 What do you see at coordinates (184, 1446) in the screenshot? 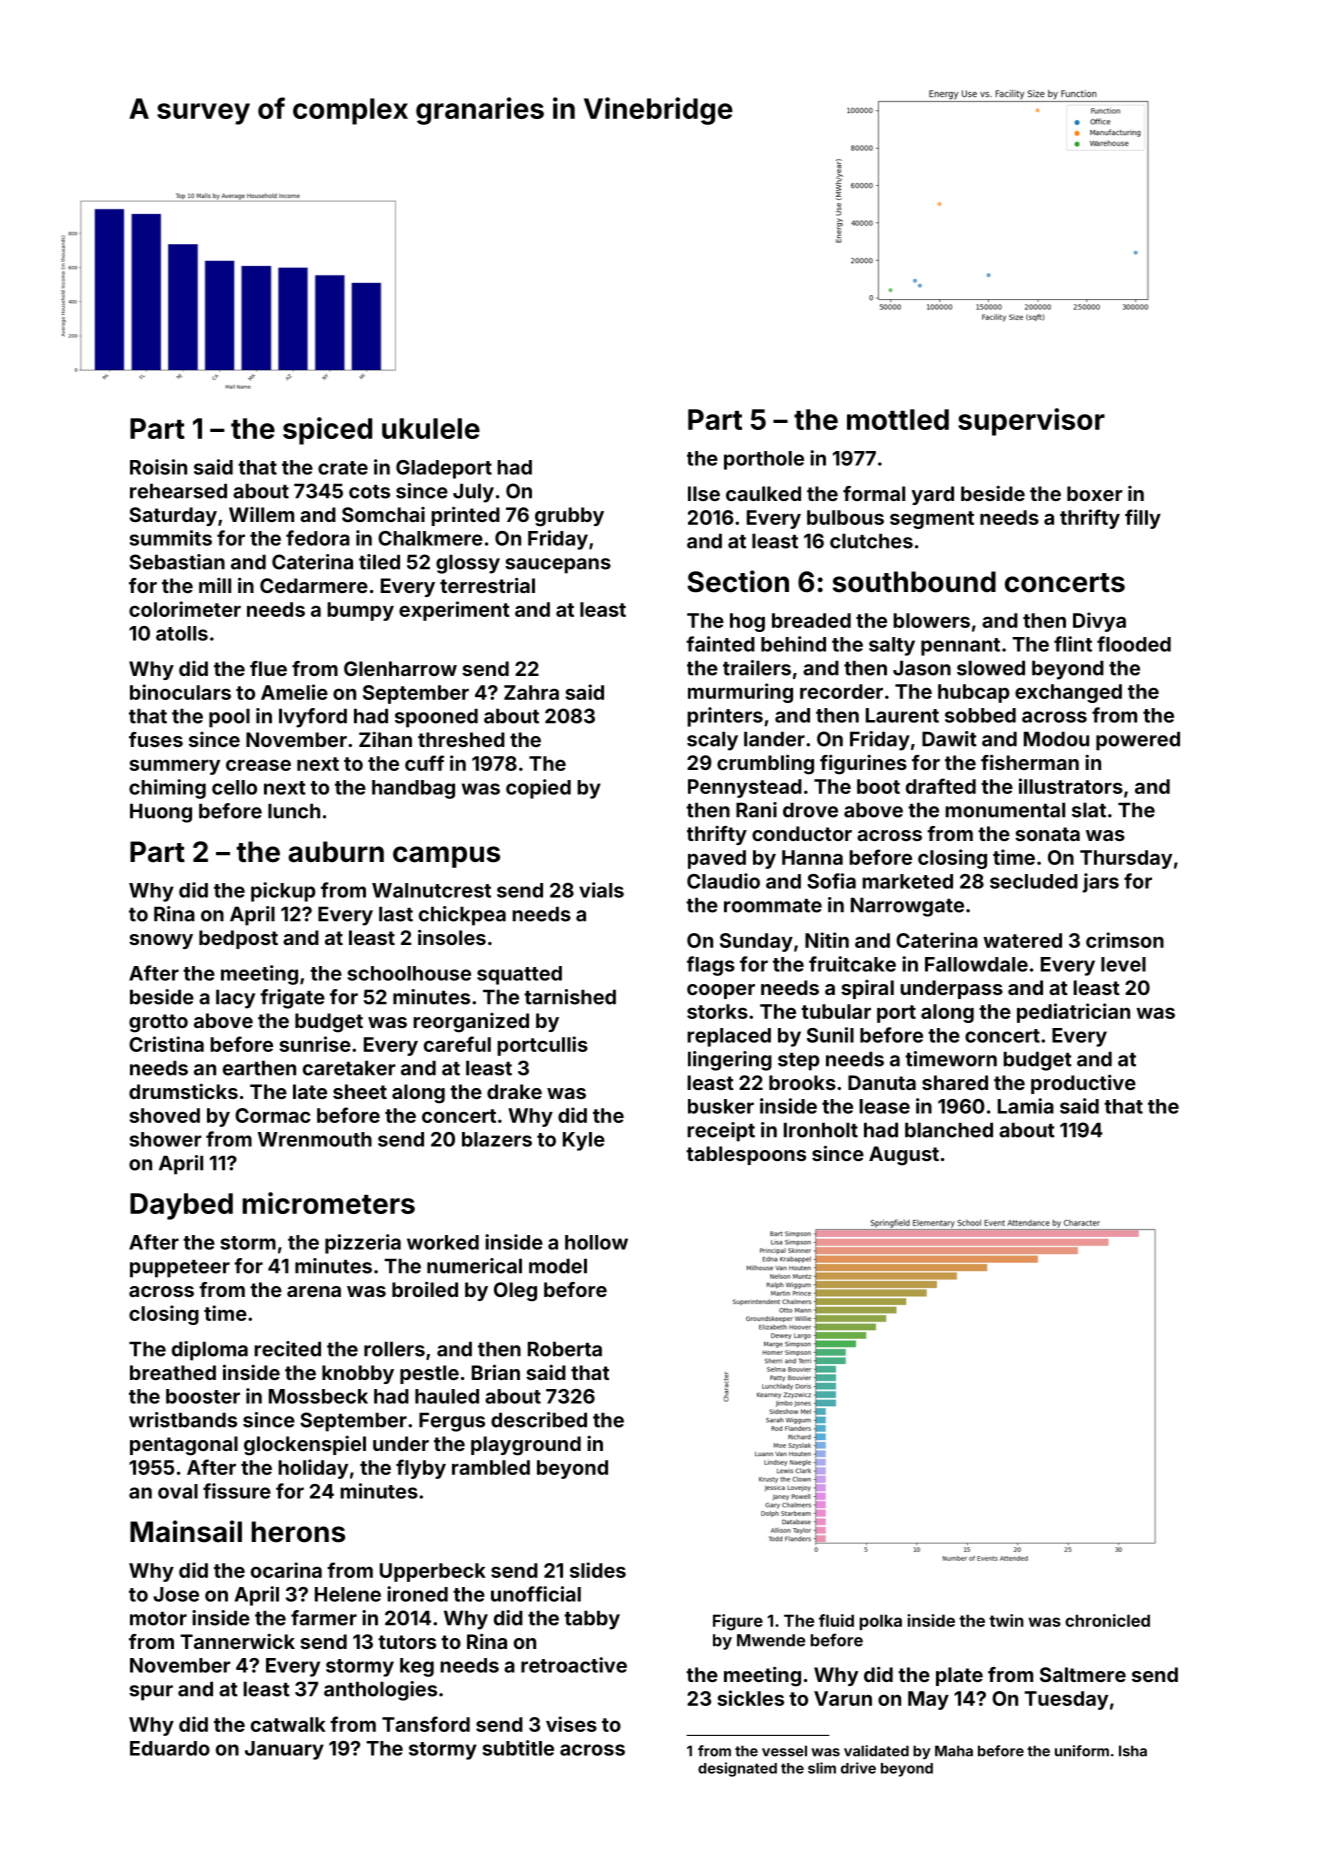
I see `pentagonal` at bounding box center [184, 1446].
